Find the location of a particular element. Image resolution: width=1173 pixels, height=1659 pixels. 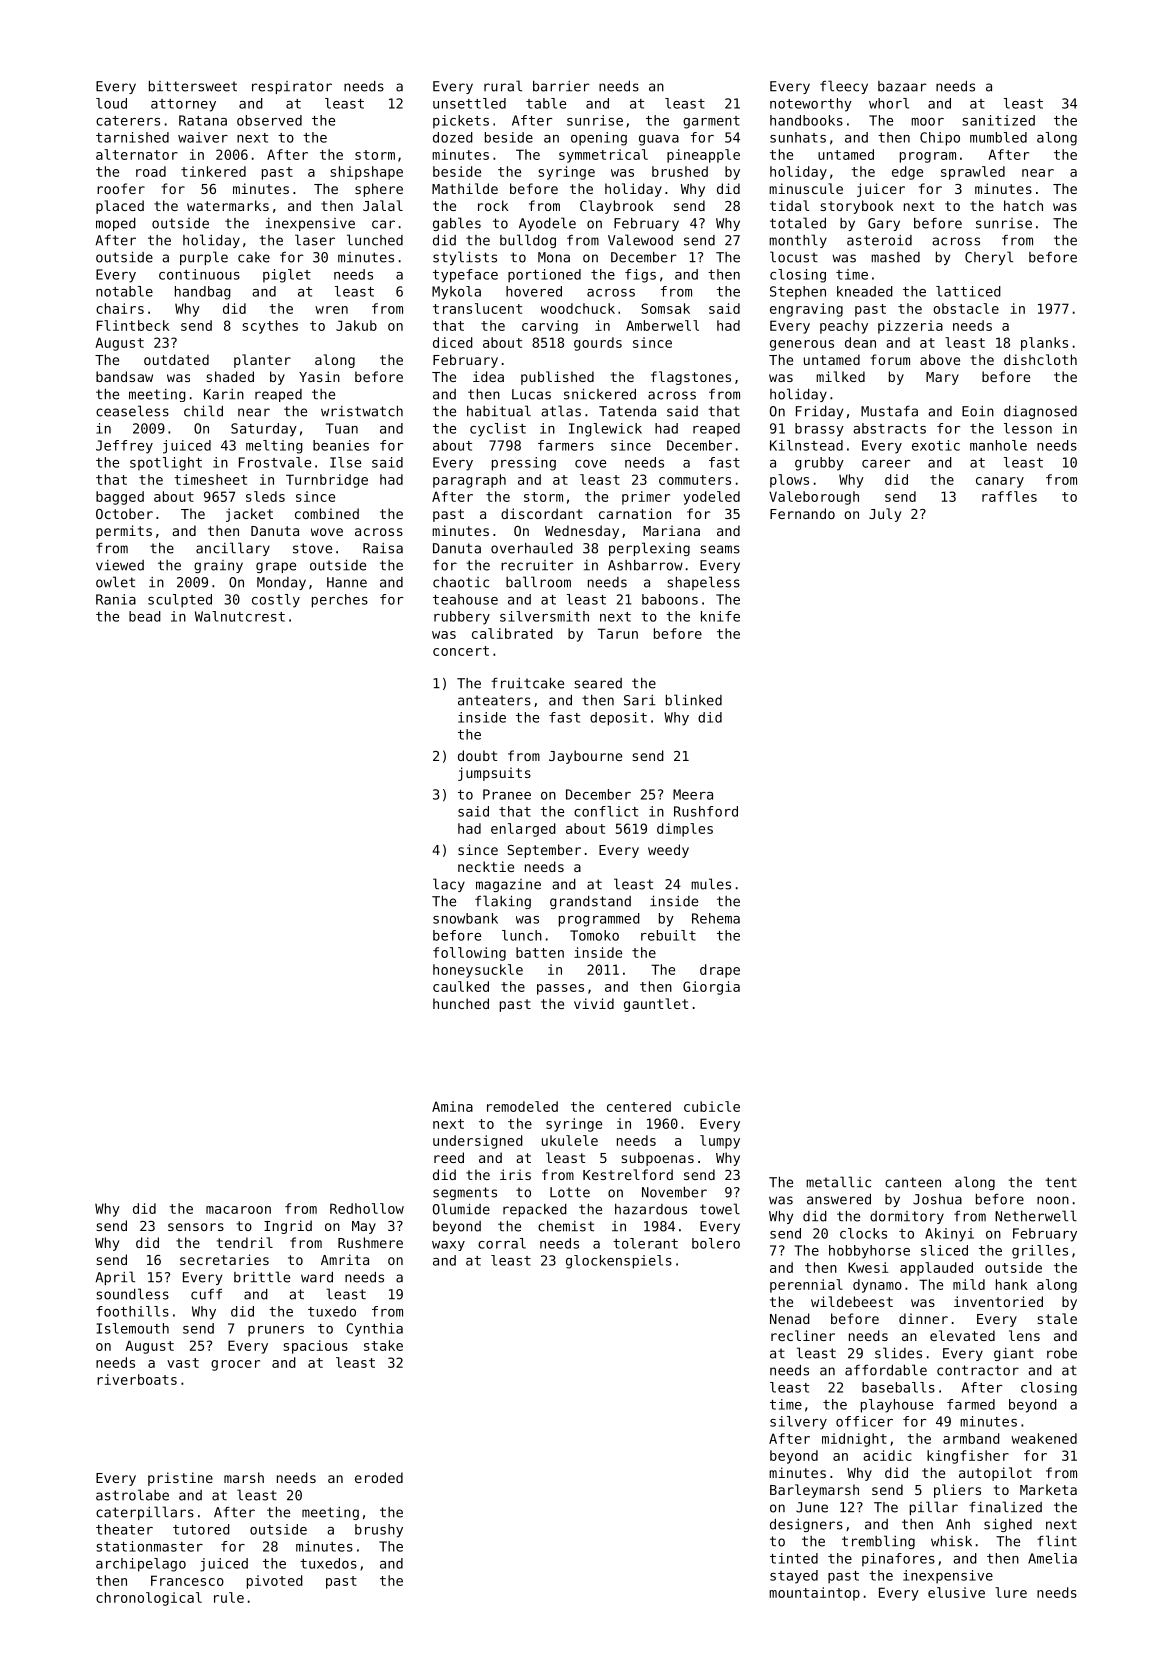

Rushford is located at coordinates (706, 811).
